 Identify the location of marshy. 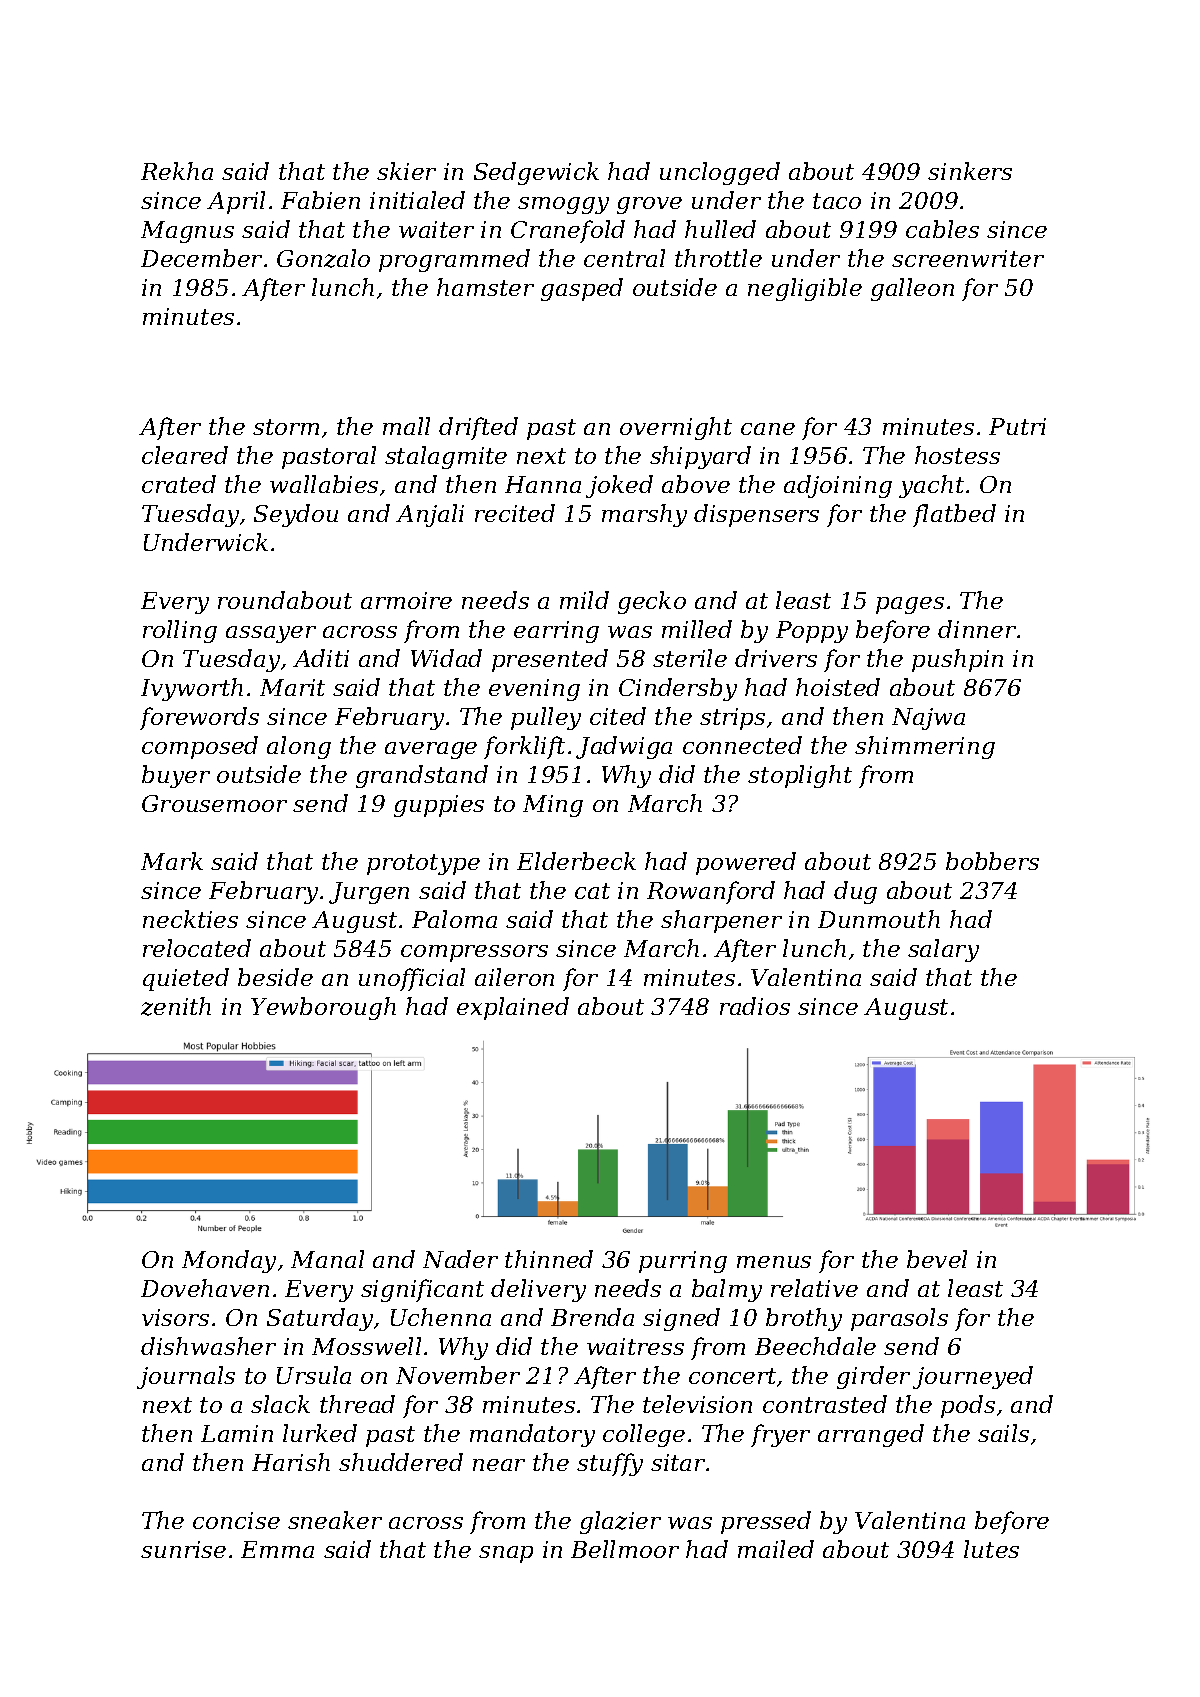
(644, 515).
